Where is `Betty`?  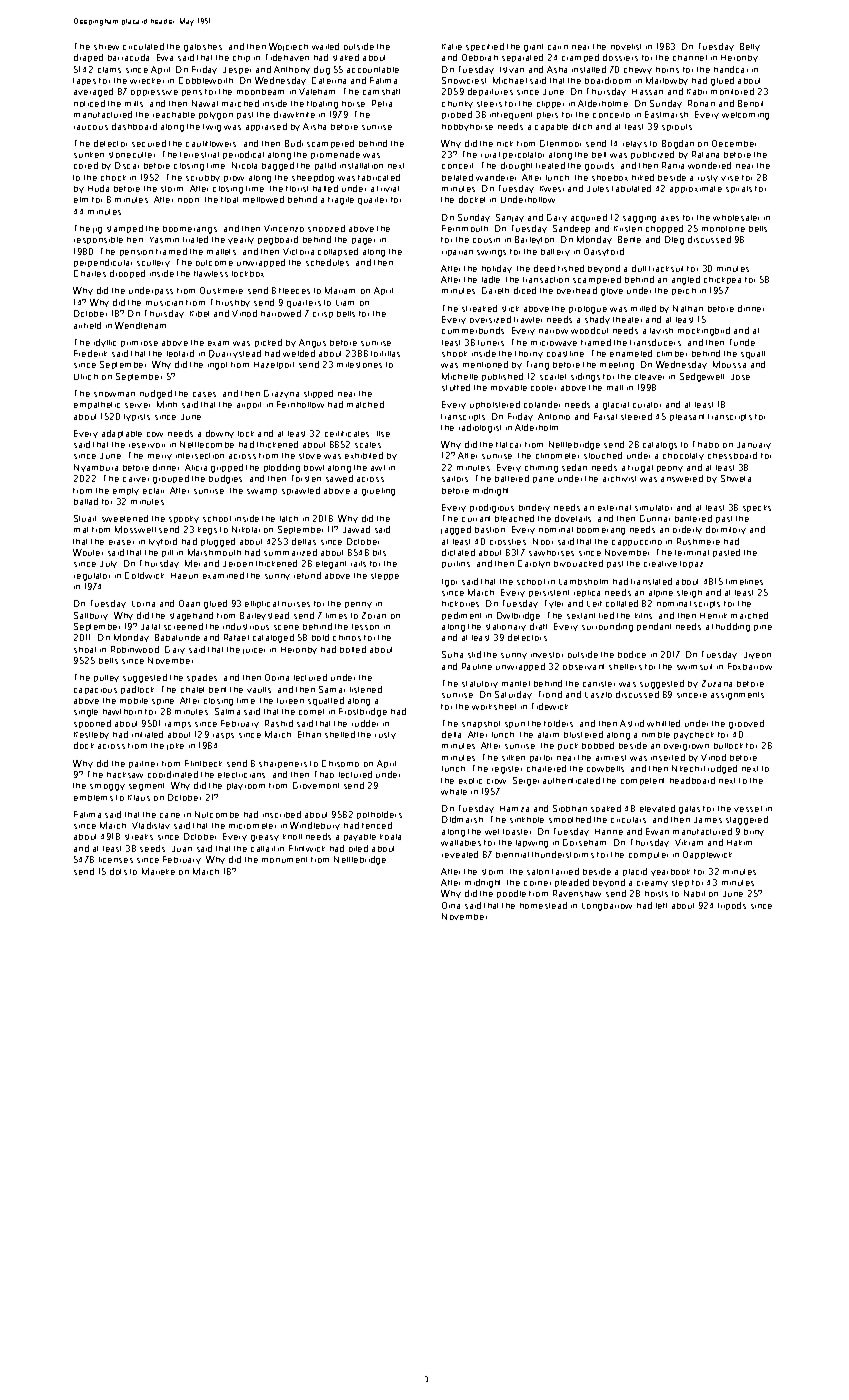
Betty is located at coordinates (750, 47).
